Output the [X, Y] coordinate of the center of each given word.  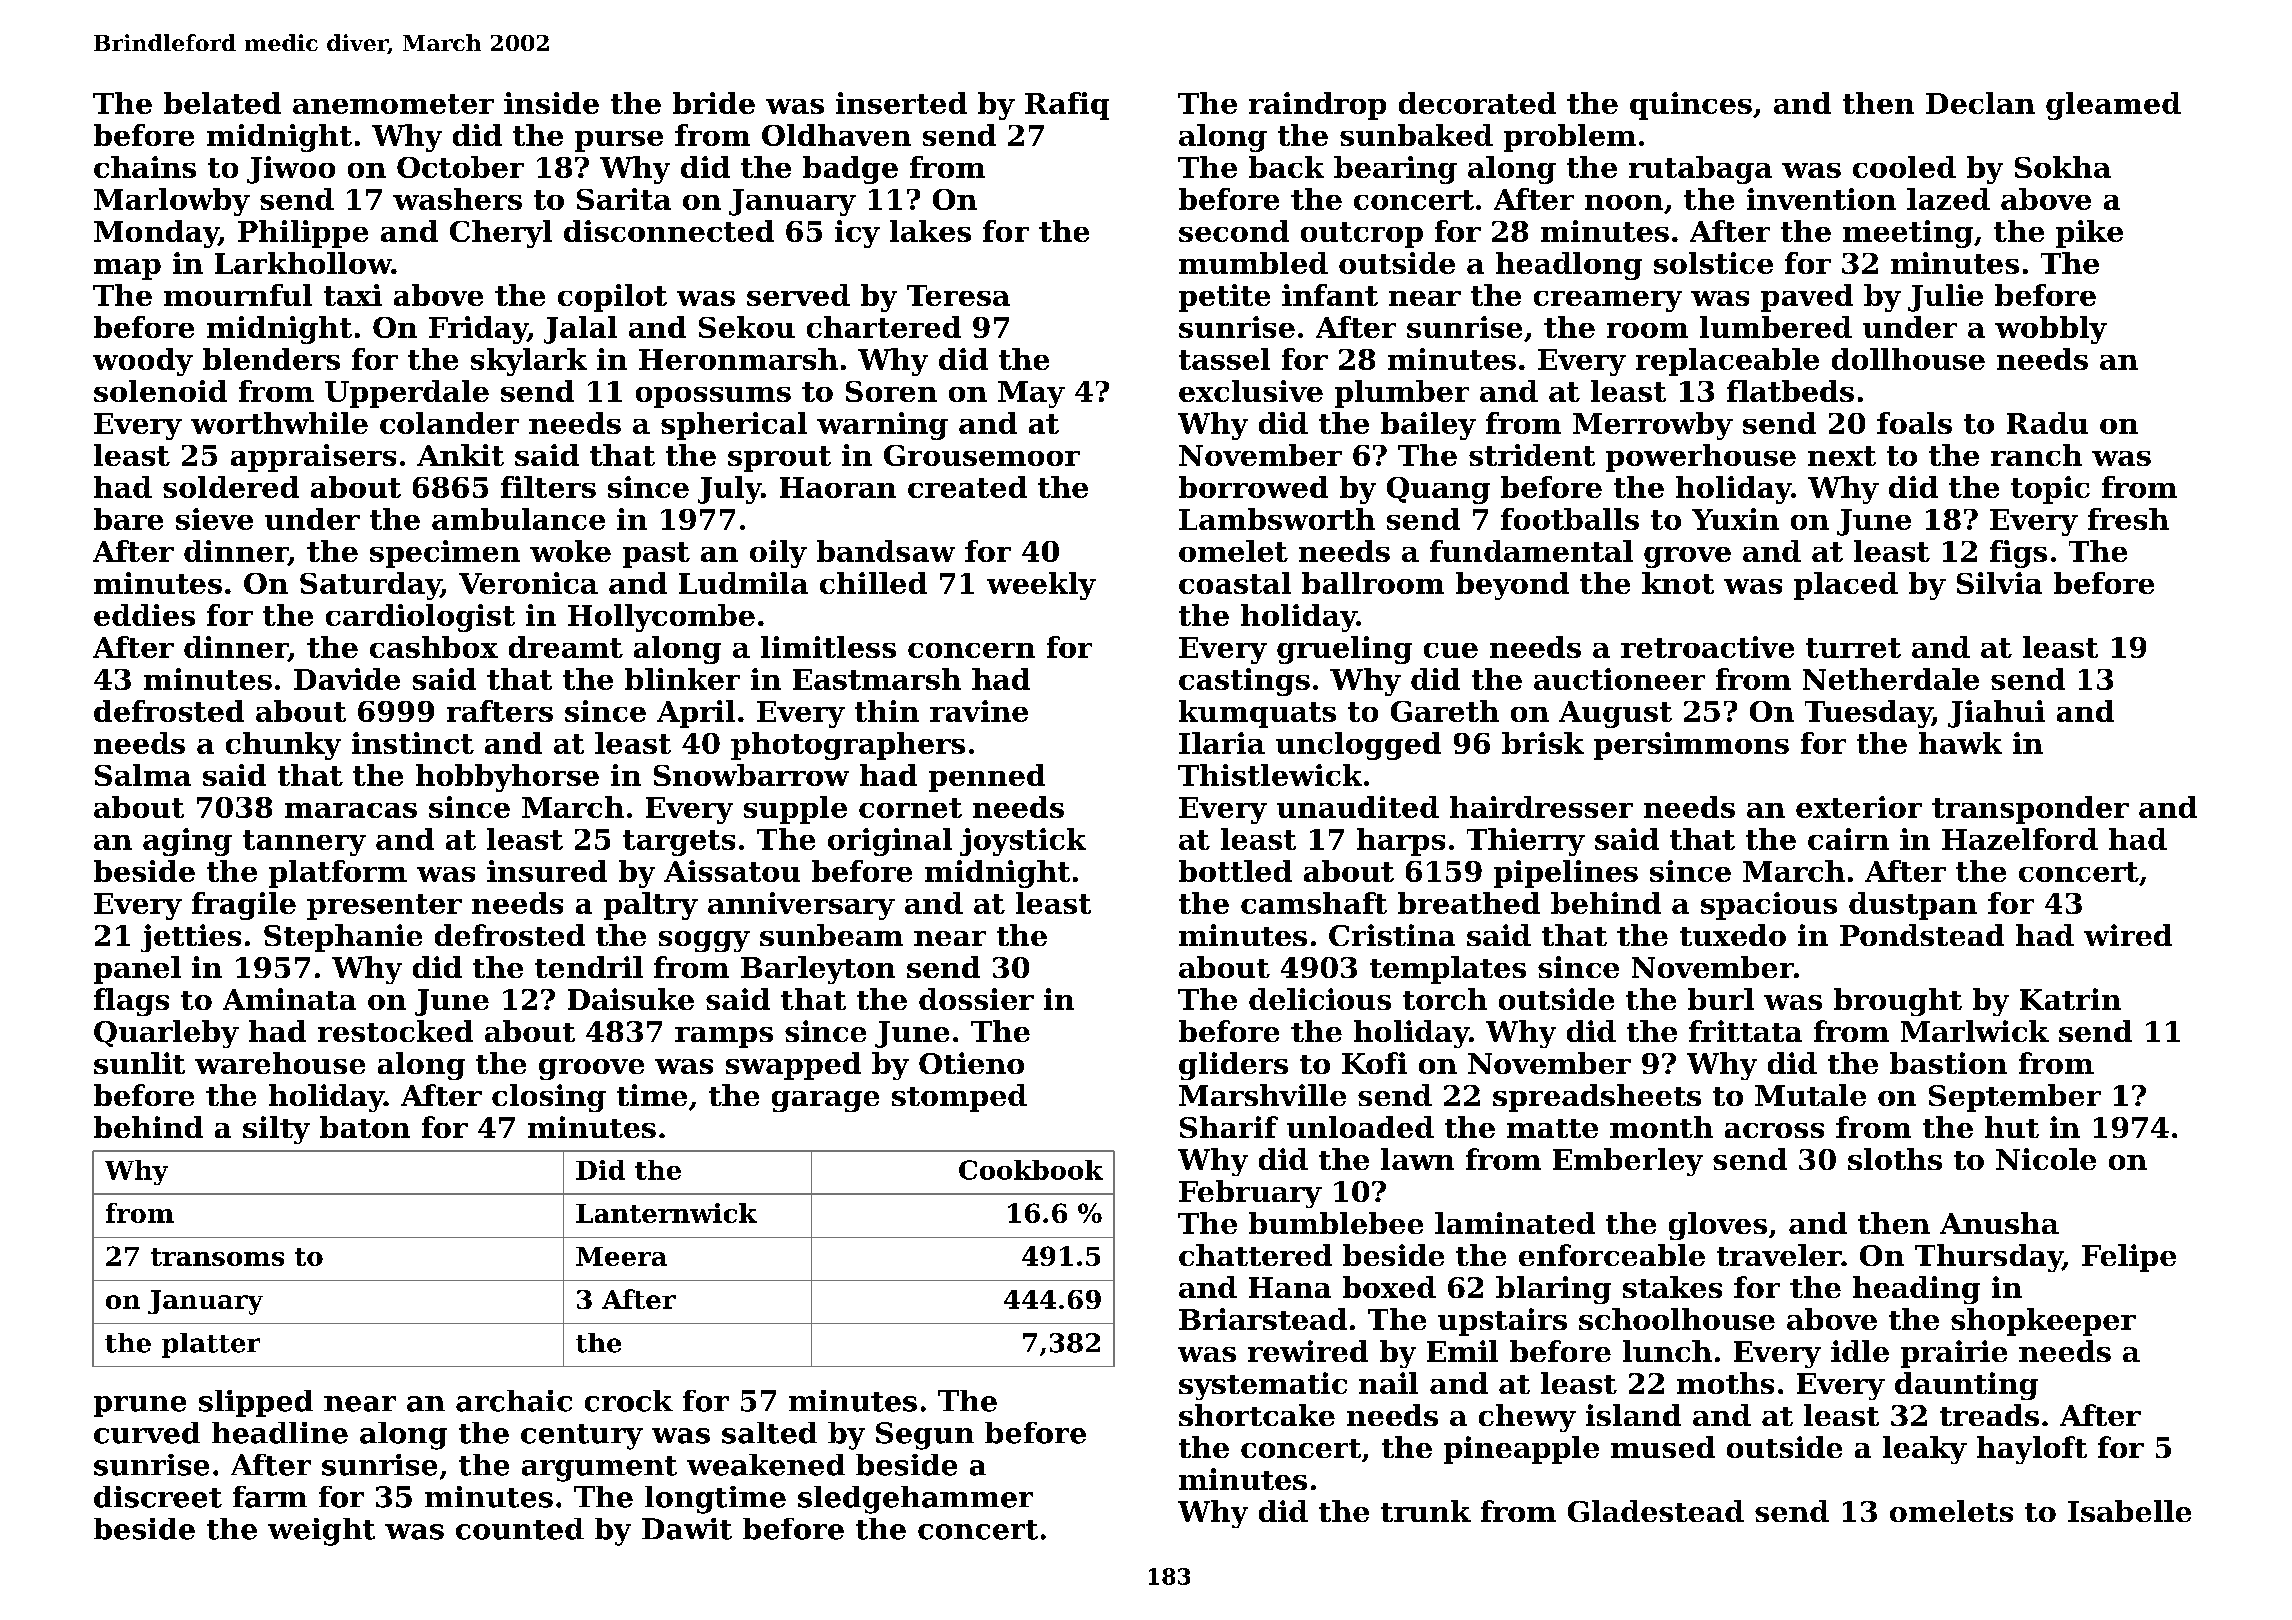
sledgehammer [915, 1500]
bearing [1395, 170]
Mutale [1810, 1095]
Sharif [1229, 1127]
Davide [347, 679]
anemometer [393, 104]
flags [131, 1002]
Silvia [1999, 583]
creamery [1608, 301]
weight [321, 1532]
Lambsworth [1277, 519]
